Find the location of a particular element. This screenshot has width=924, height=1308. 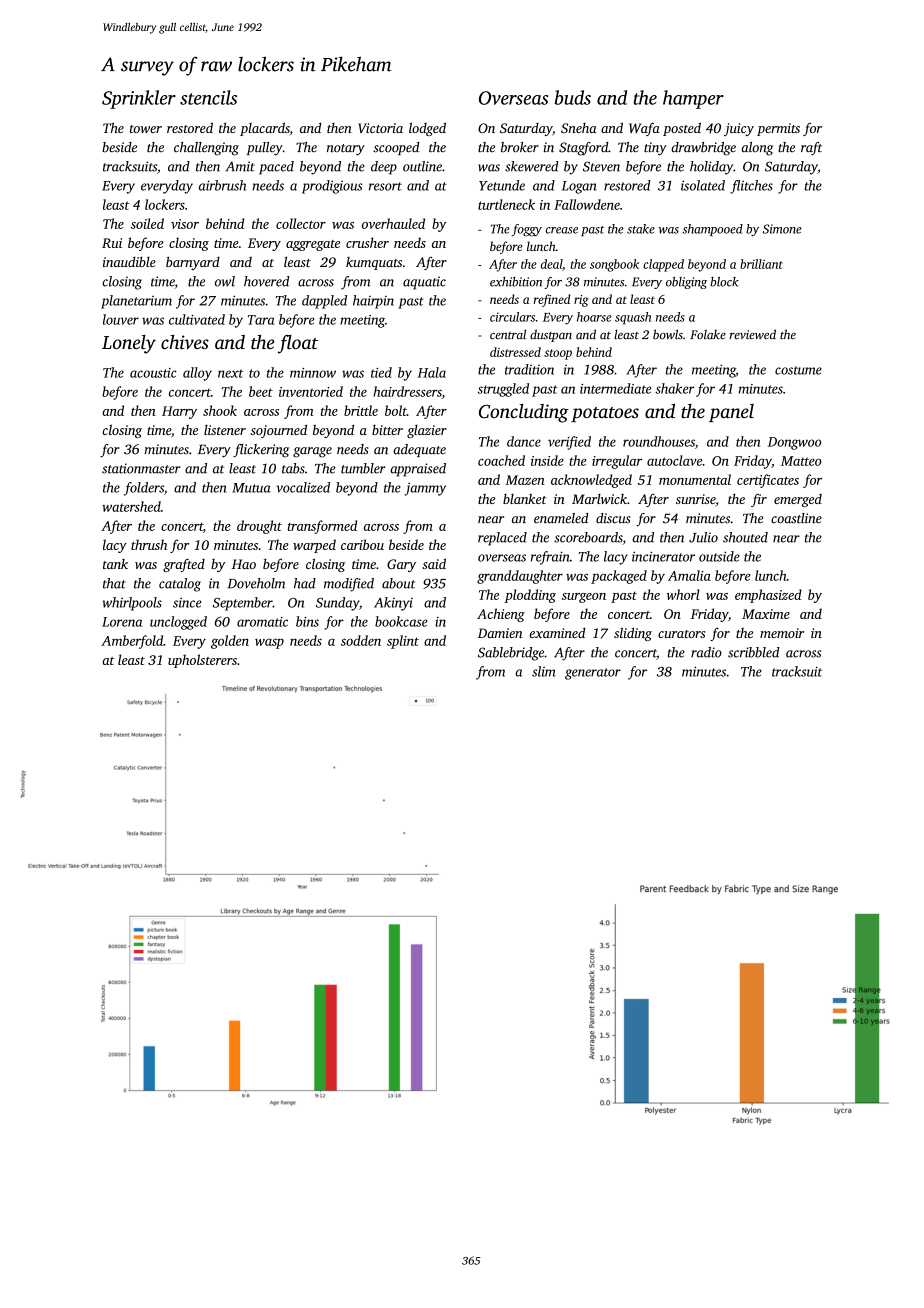

Concluding is located at coordinates (524, 413).
